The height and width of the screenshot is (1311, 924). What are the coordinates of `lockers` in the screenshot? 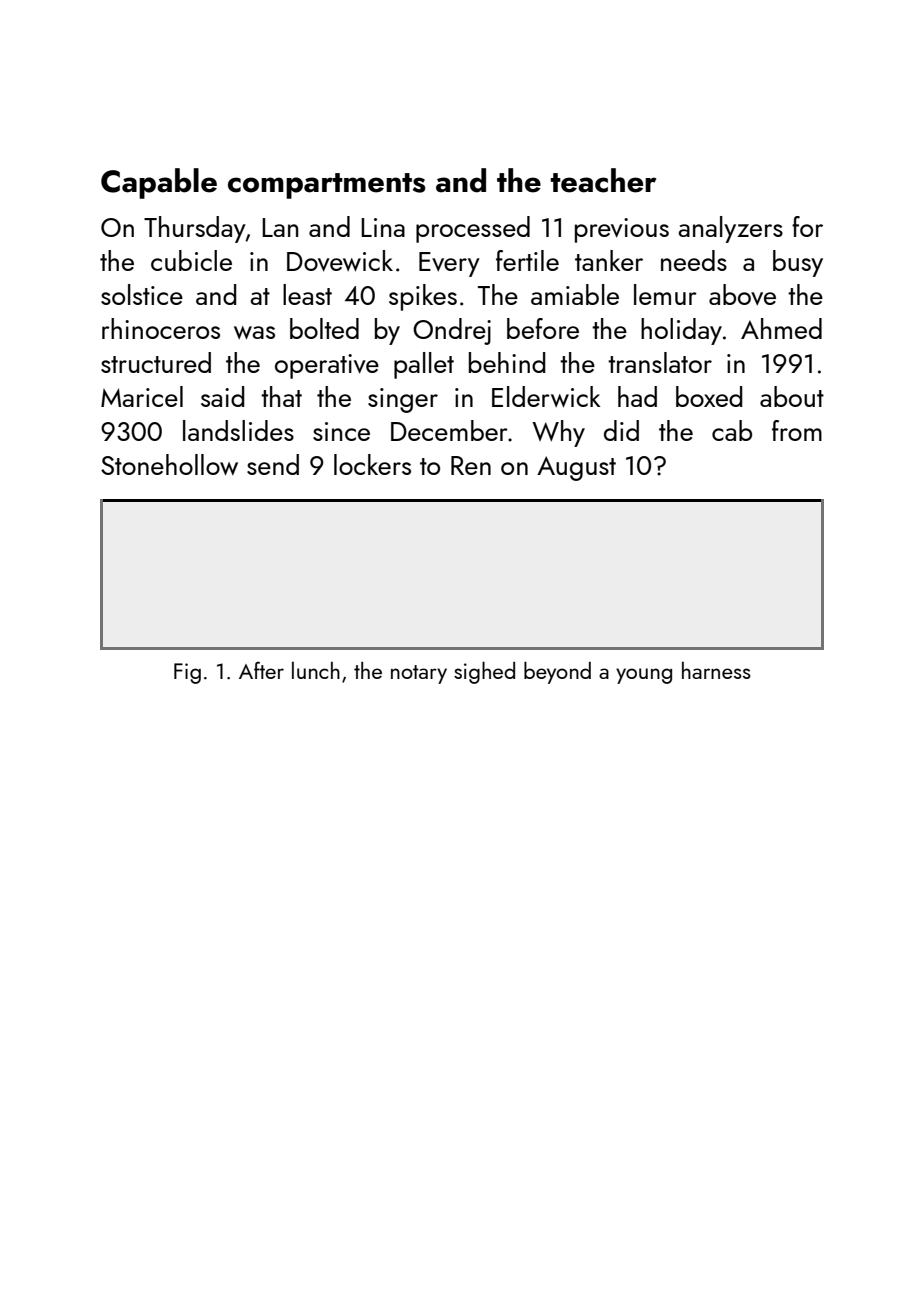 It's located at (372, 464).
